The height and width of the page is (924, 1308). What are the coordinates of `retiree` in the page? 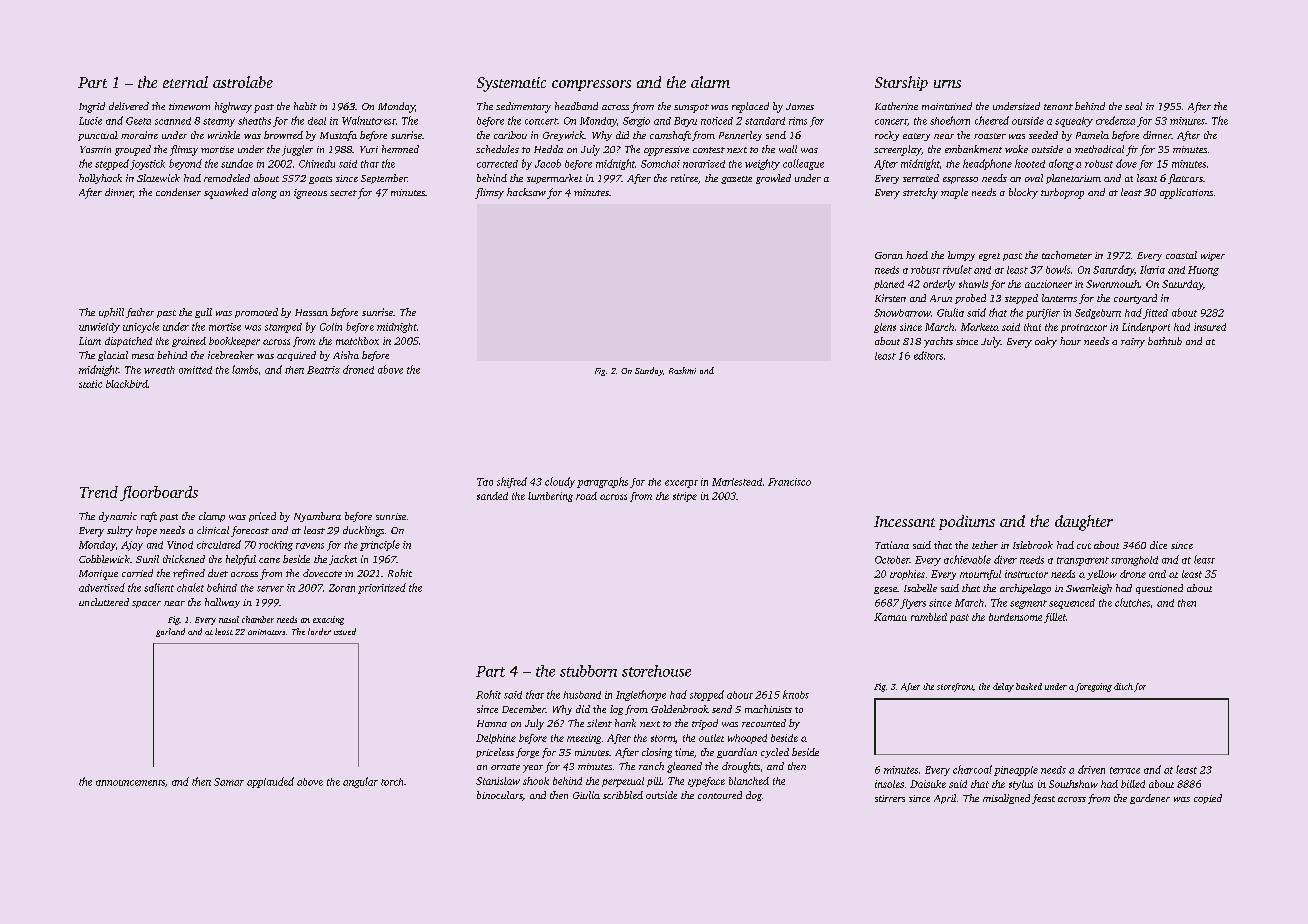 It's located at (684, 178).
